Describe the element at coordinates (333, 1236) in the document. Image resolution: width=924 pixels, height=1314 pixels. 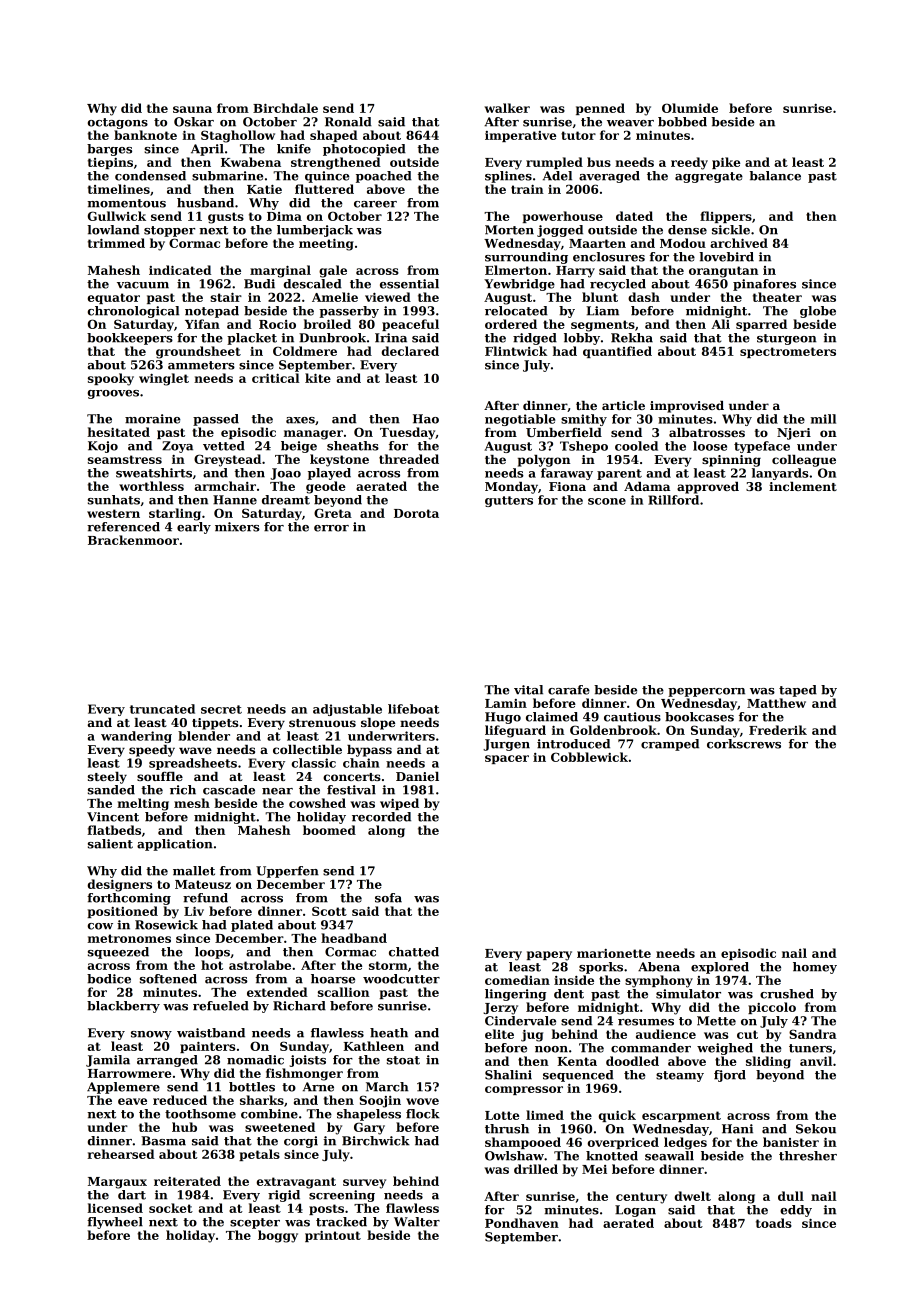
I see `printout` at that location.
